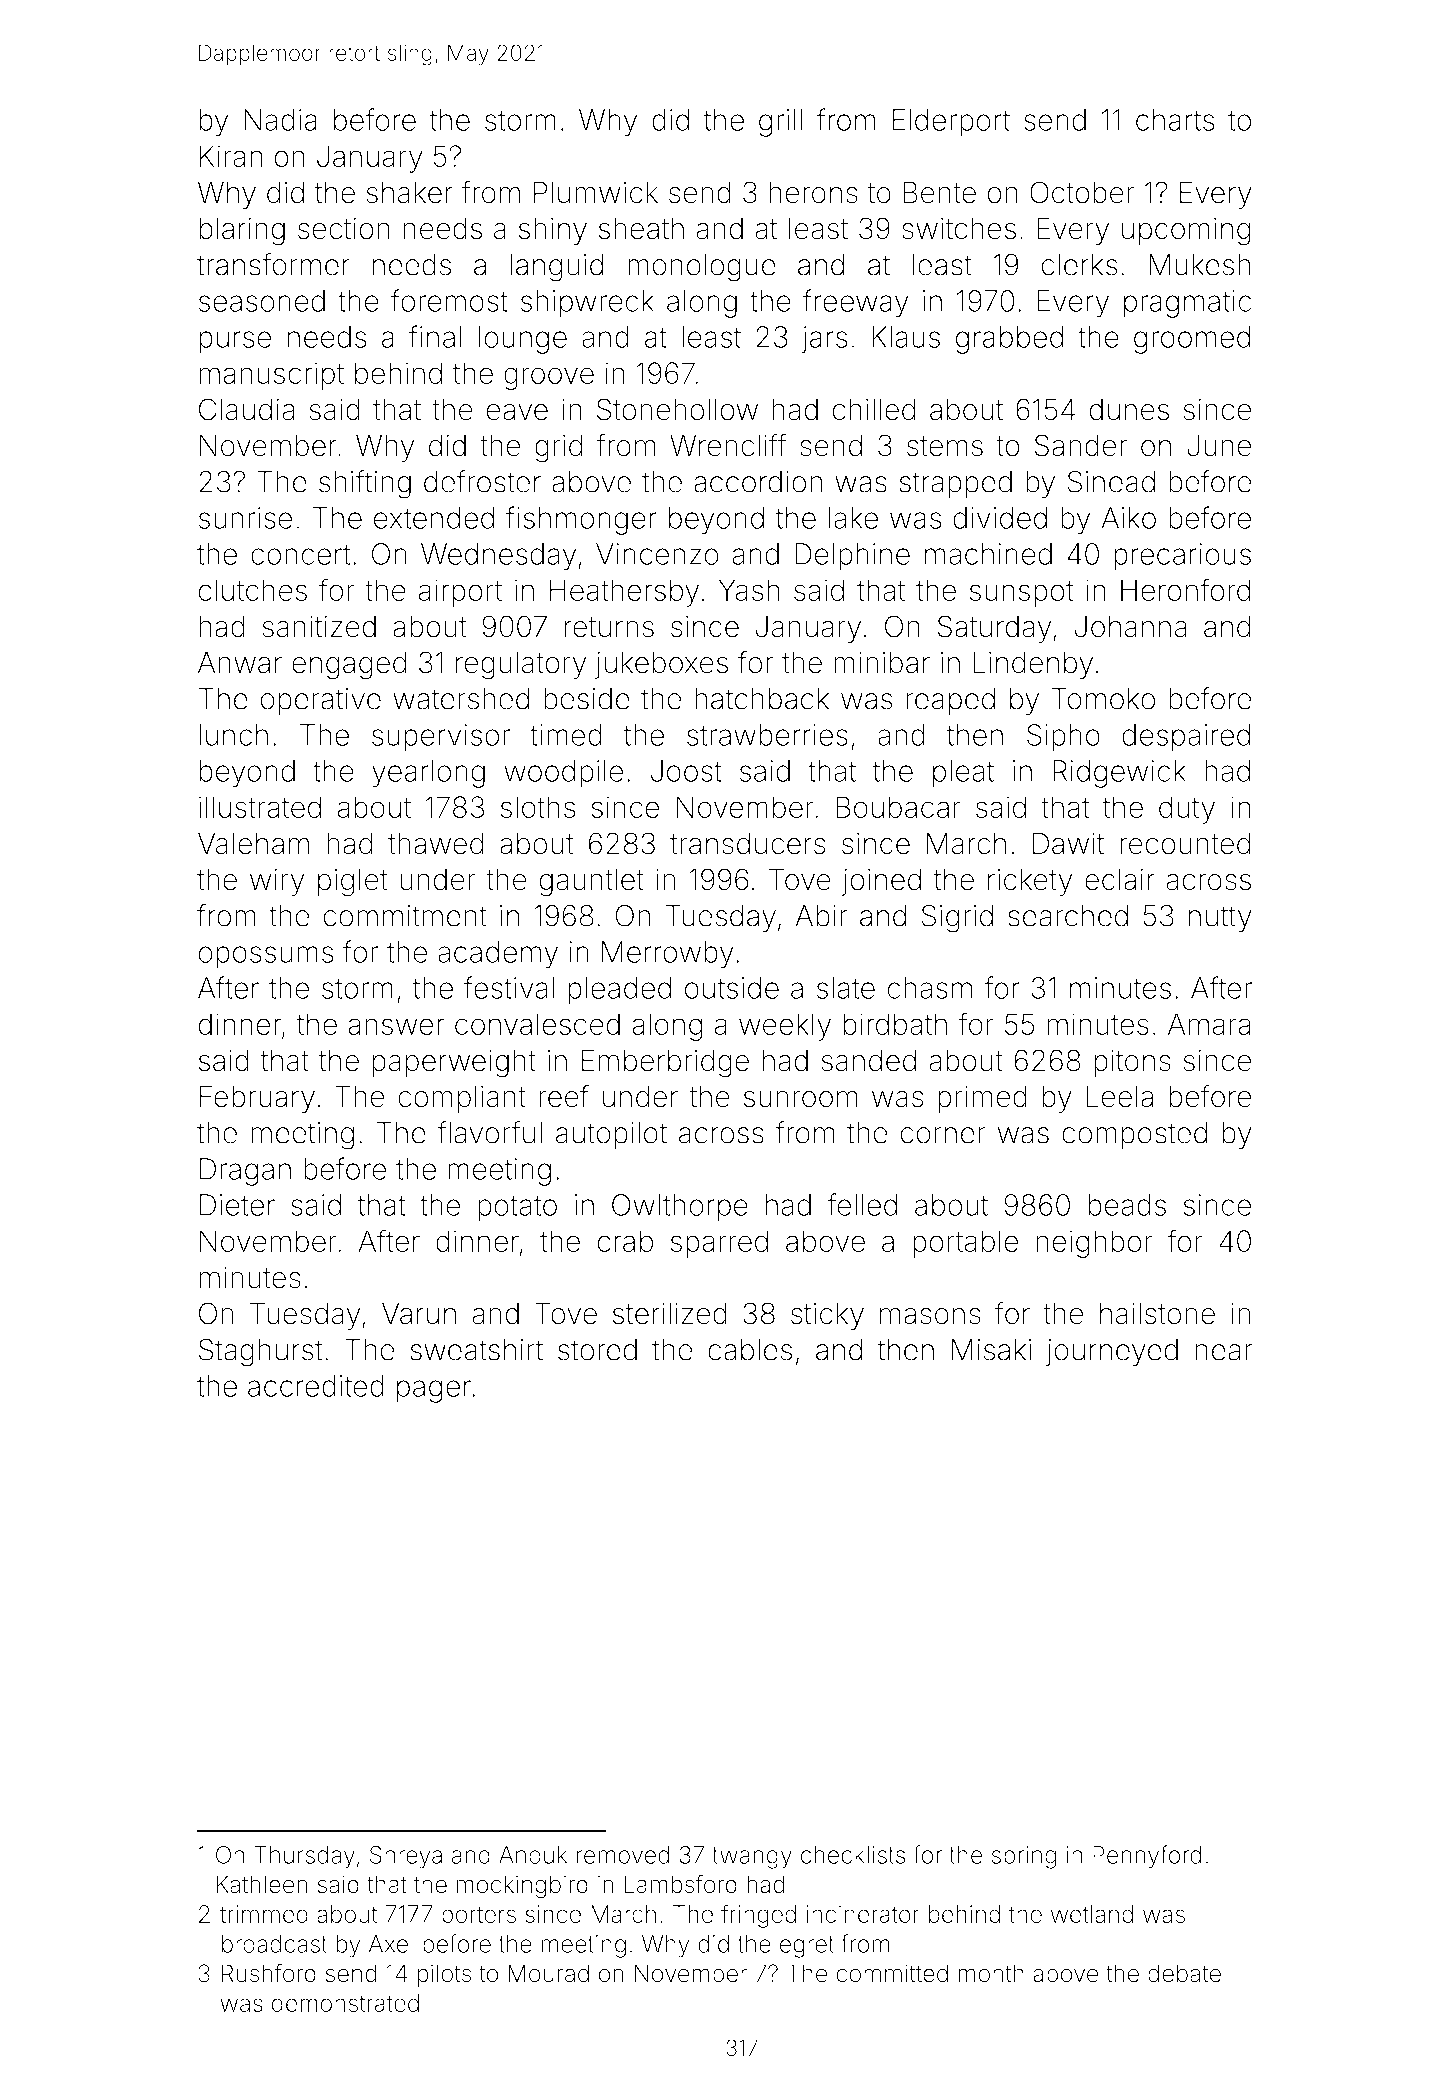 The height and width of the screenshot is (2100, 1450). Describe the element at coordinates (316, 1386) in the screenshot. I see `accredited` at that location.
